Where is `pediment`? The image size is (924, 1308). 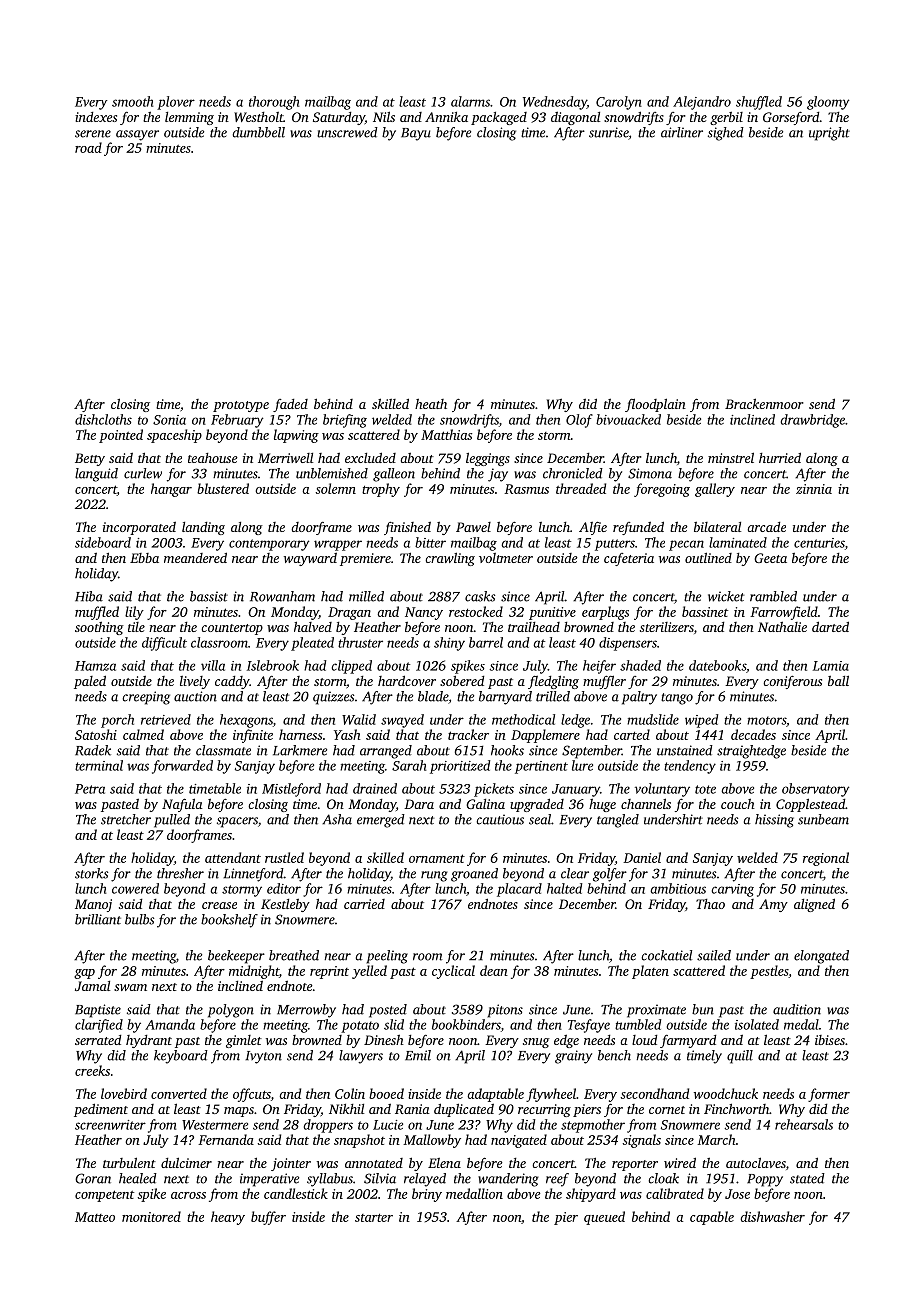 pediment is located at coordinates (101, 1110).
